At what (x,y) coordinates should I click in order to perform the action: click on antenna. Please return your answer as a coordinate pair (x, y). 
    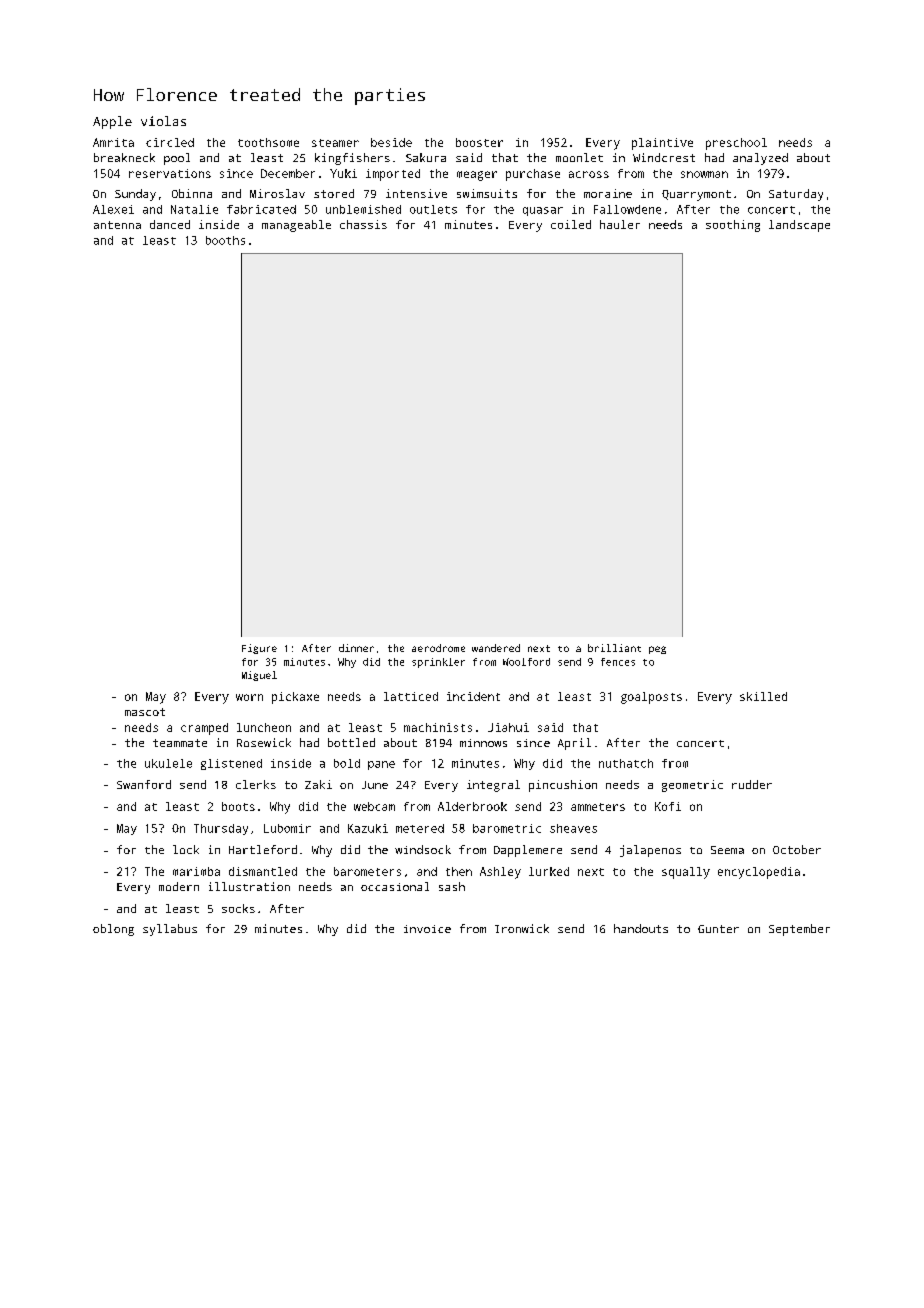
    Looking at the image, I should click on (117, 225).
